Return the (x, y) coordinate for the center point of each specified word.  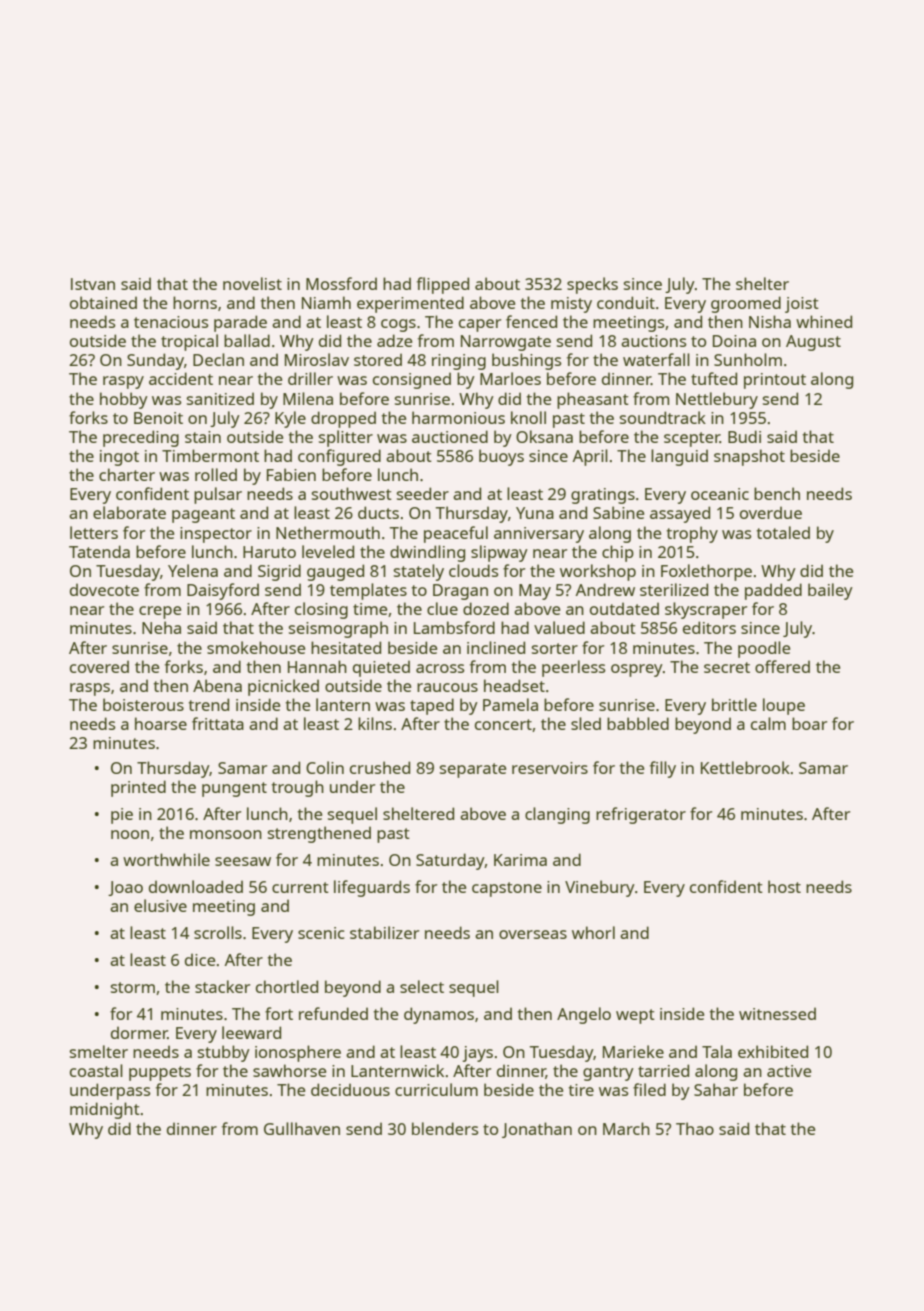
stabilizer (384, 932)
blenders (445, 1128)
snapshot (749, 457)
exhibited (773, 1051)
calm (768, 723)
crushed (380, 767)
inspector (216, 535)
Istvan (93, 284)
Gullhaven (302, 1128)
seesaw (243, 861)
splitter (346, 438)
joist (802, 305)
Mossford (341, 283)
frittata (218, 723)
